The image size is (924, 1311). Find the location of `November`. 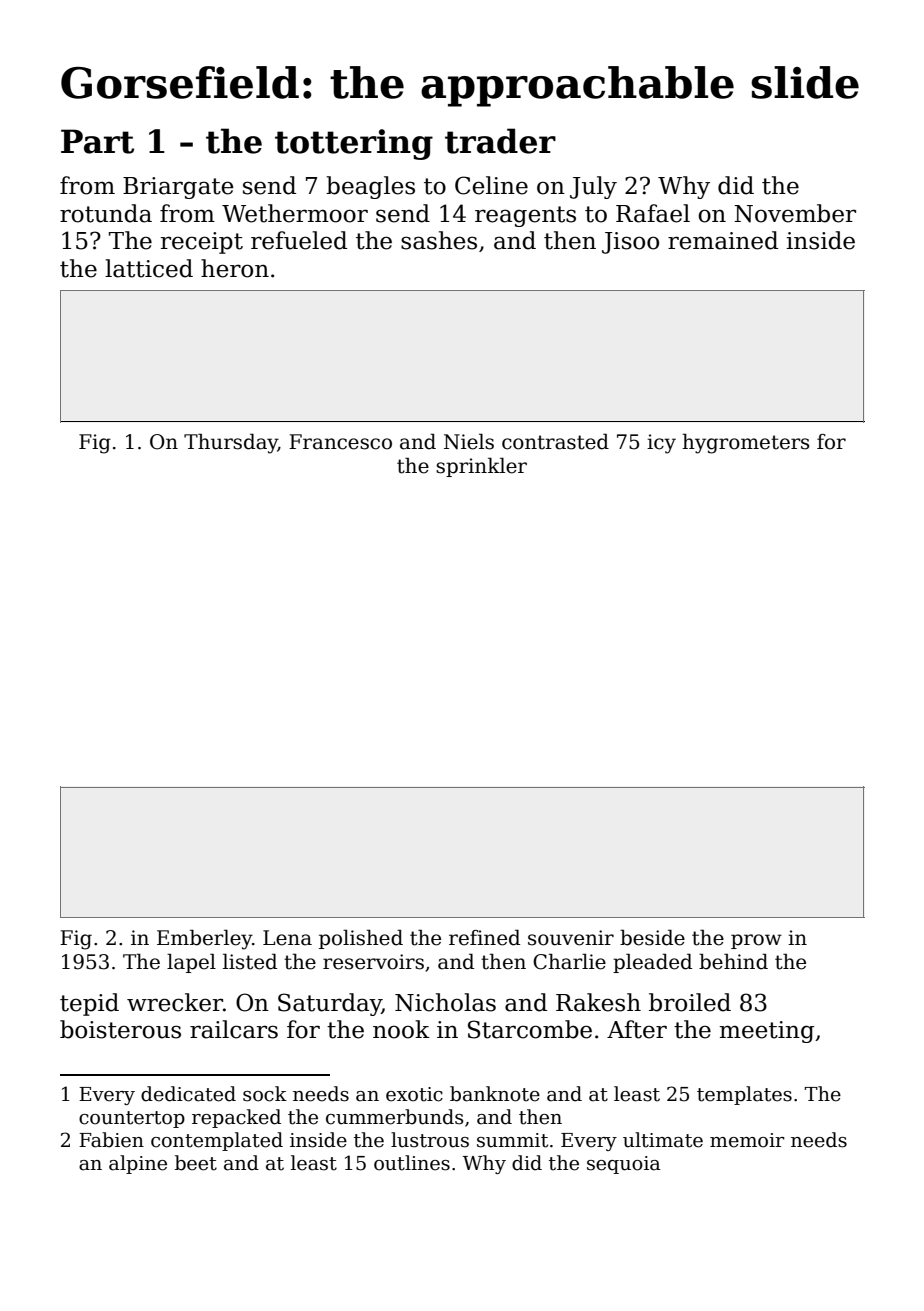

November is located at coordinates (795, 213).
